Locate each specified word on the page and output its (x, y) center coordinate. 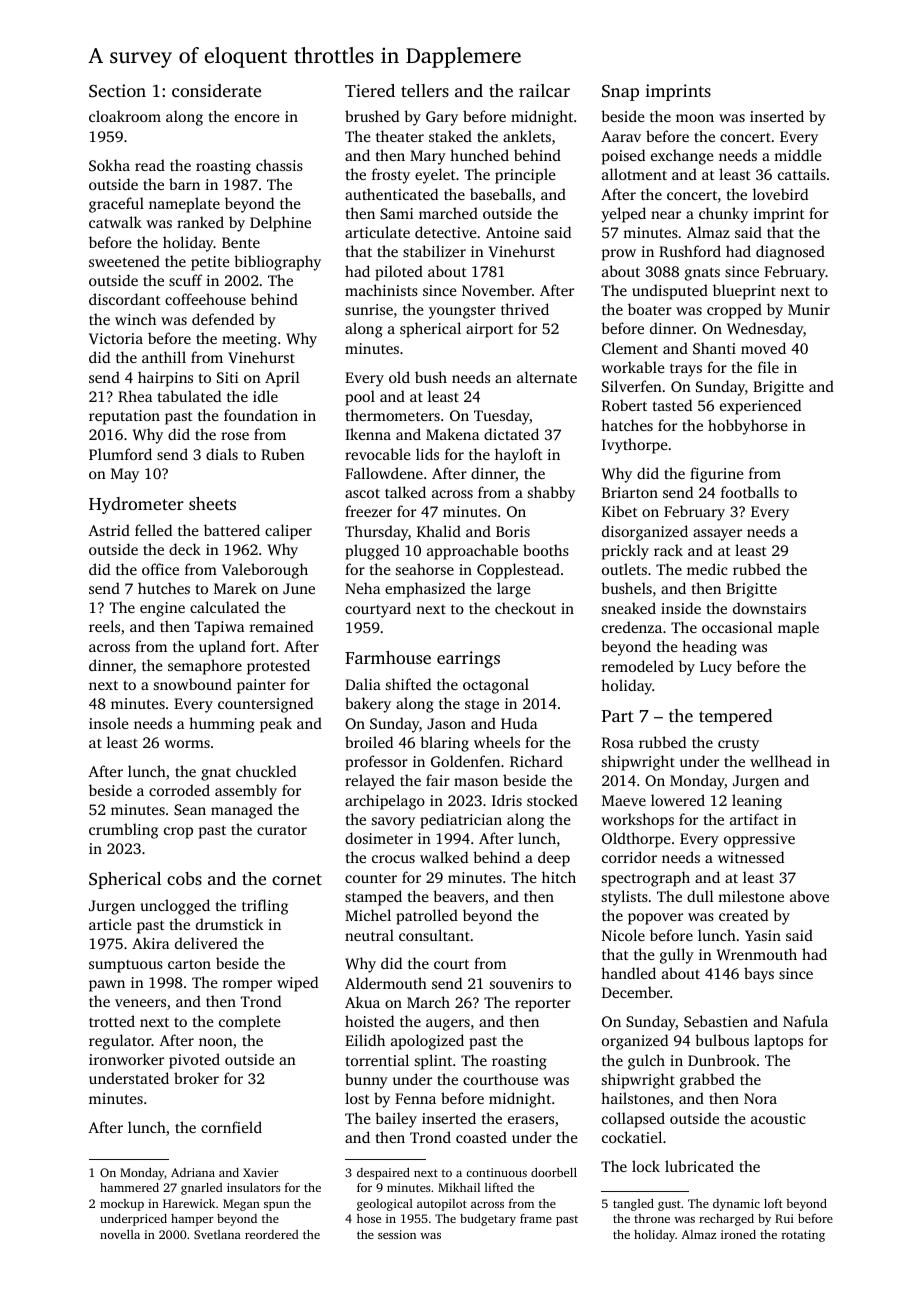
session (397, 1234)
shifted (408, 684)
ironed (738, 1234)
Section (117, 91)
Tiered (370, 90)
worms (187, 744)
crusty (738, 745)
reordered (272, 1234)
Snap (620, 93)
